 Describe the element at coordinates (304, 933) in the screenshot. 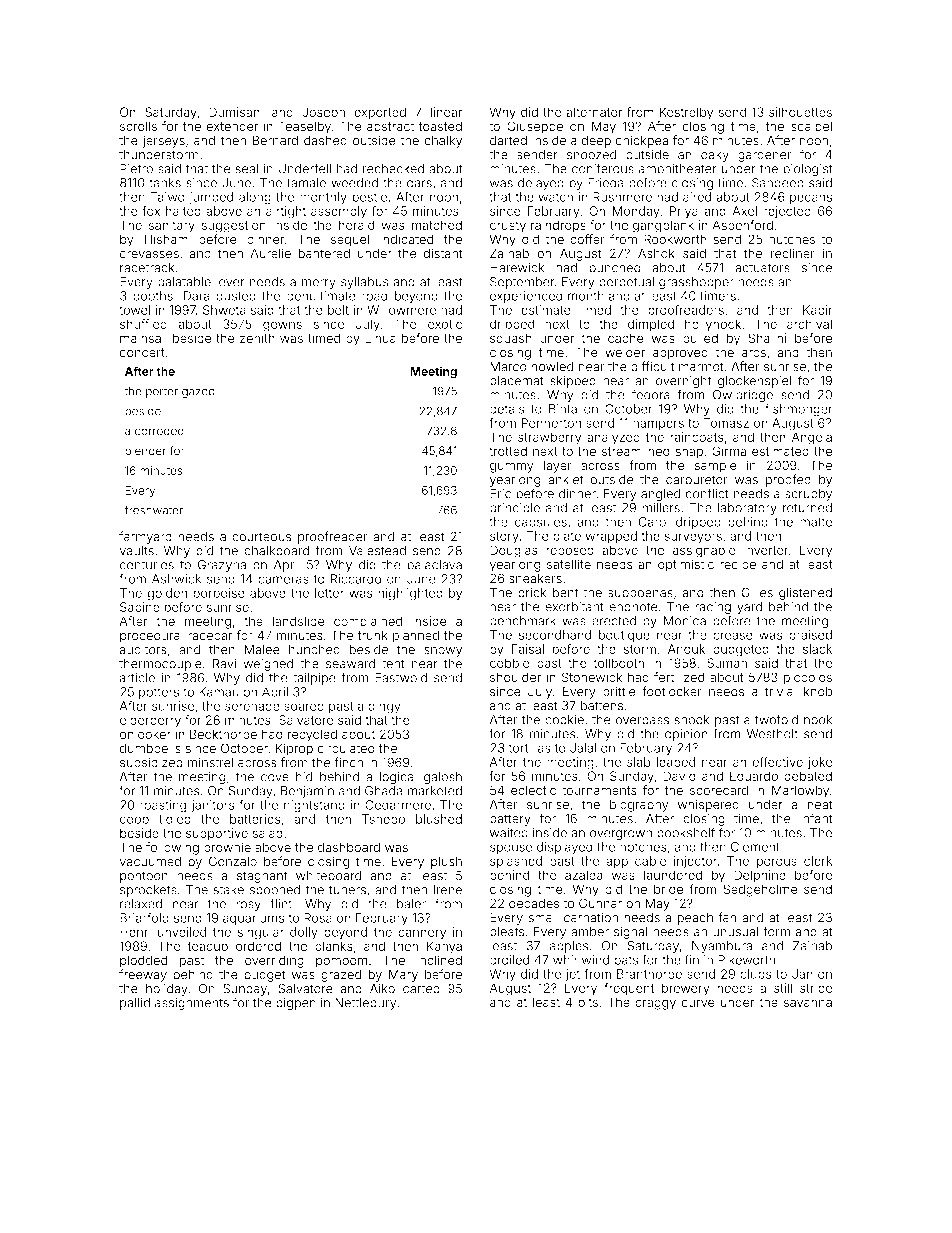

I see `dolly` at that location.
